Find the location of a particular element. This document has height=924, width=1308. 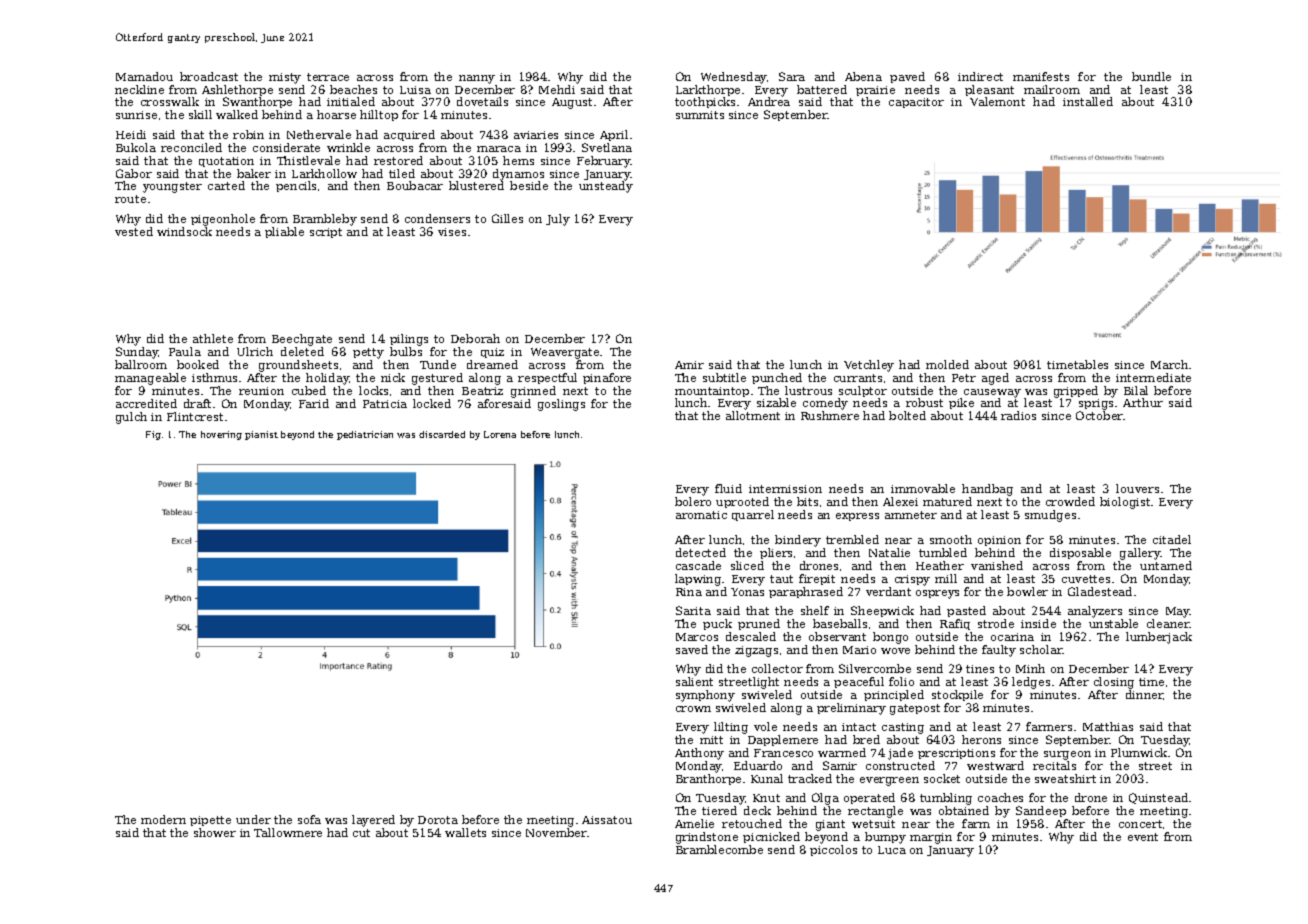

modern is located at coordinates (163, 819).
